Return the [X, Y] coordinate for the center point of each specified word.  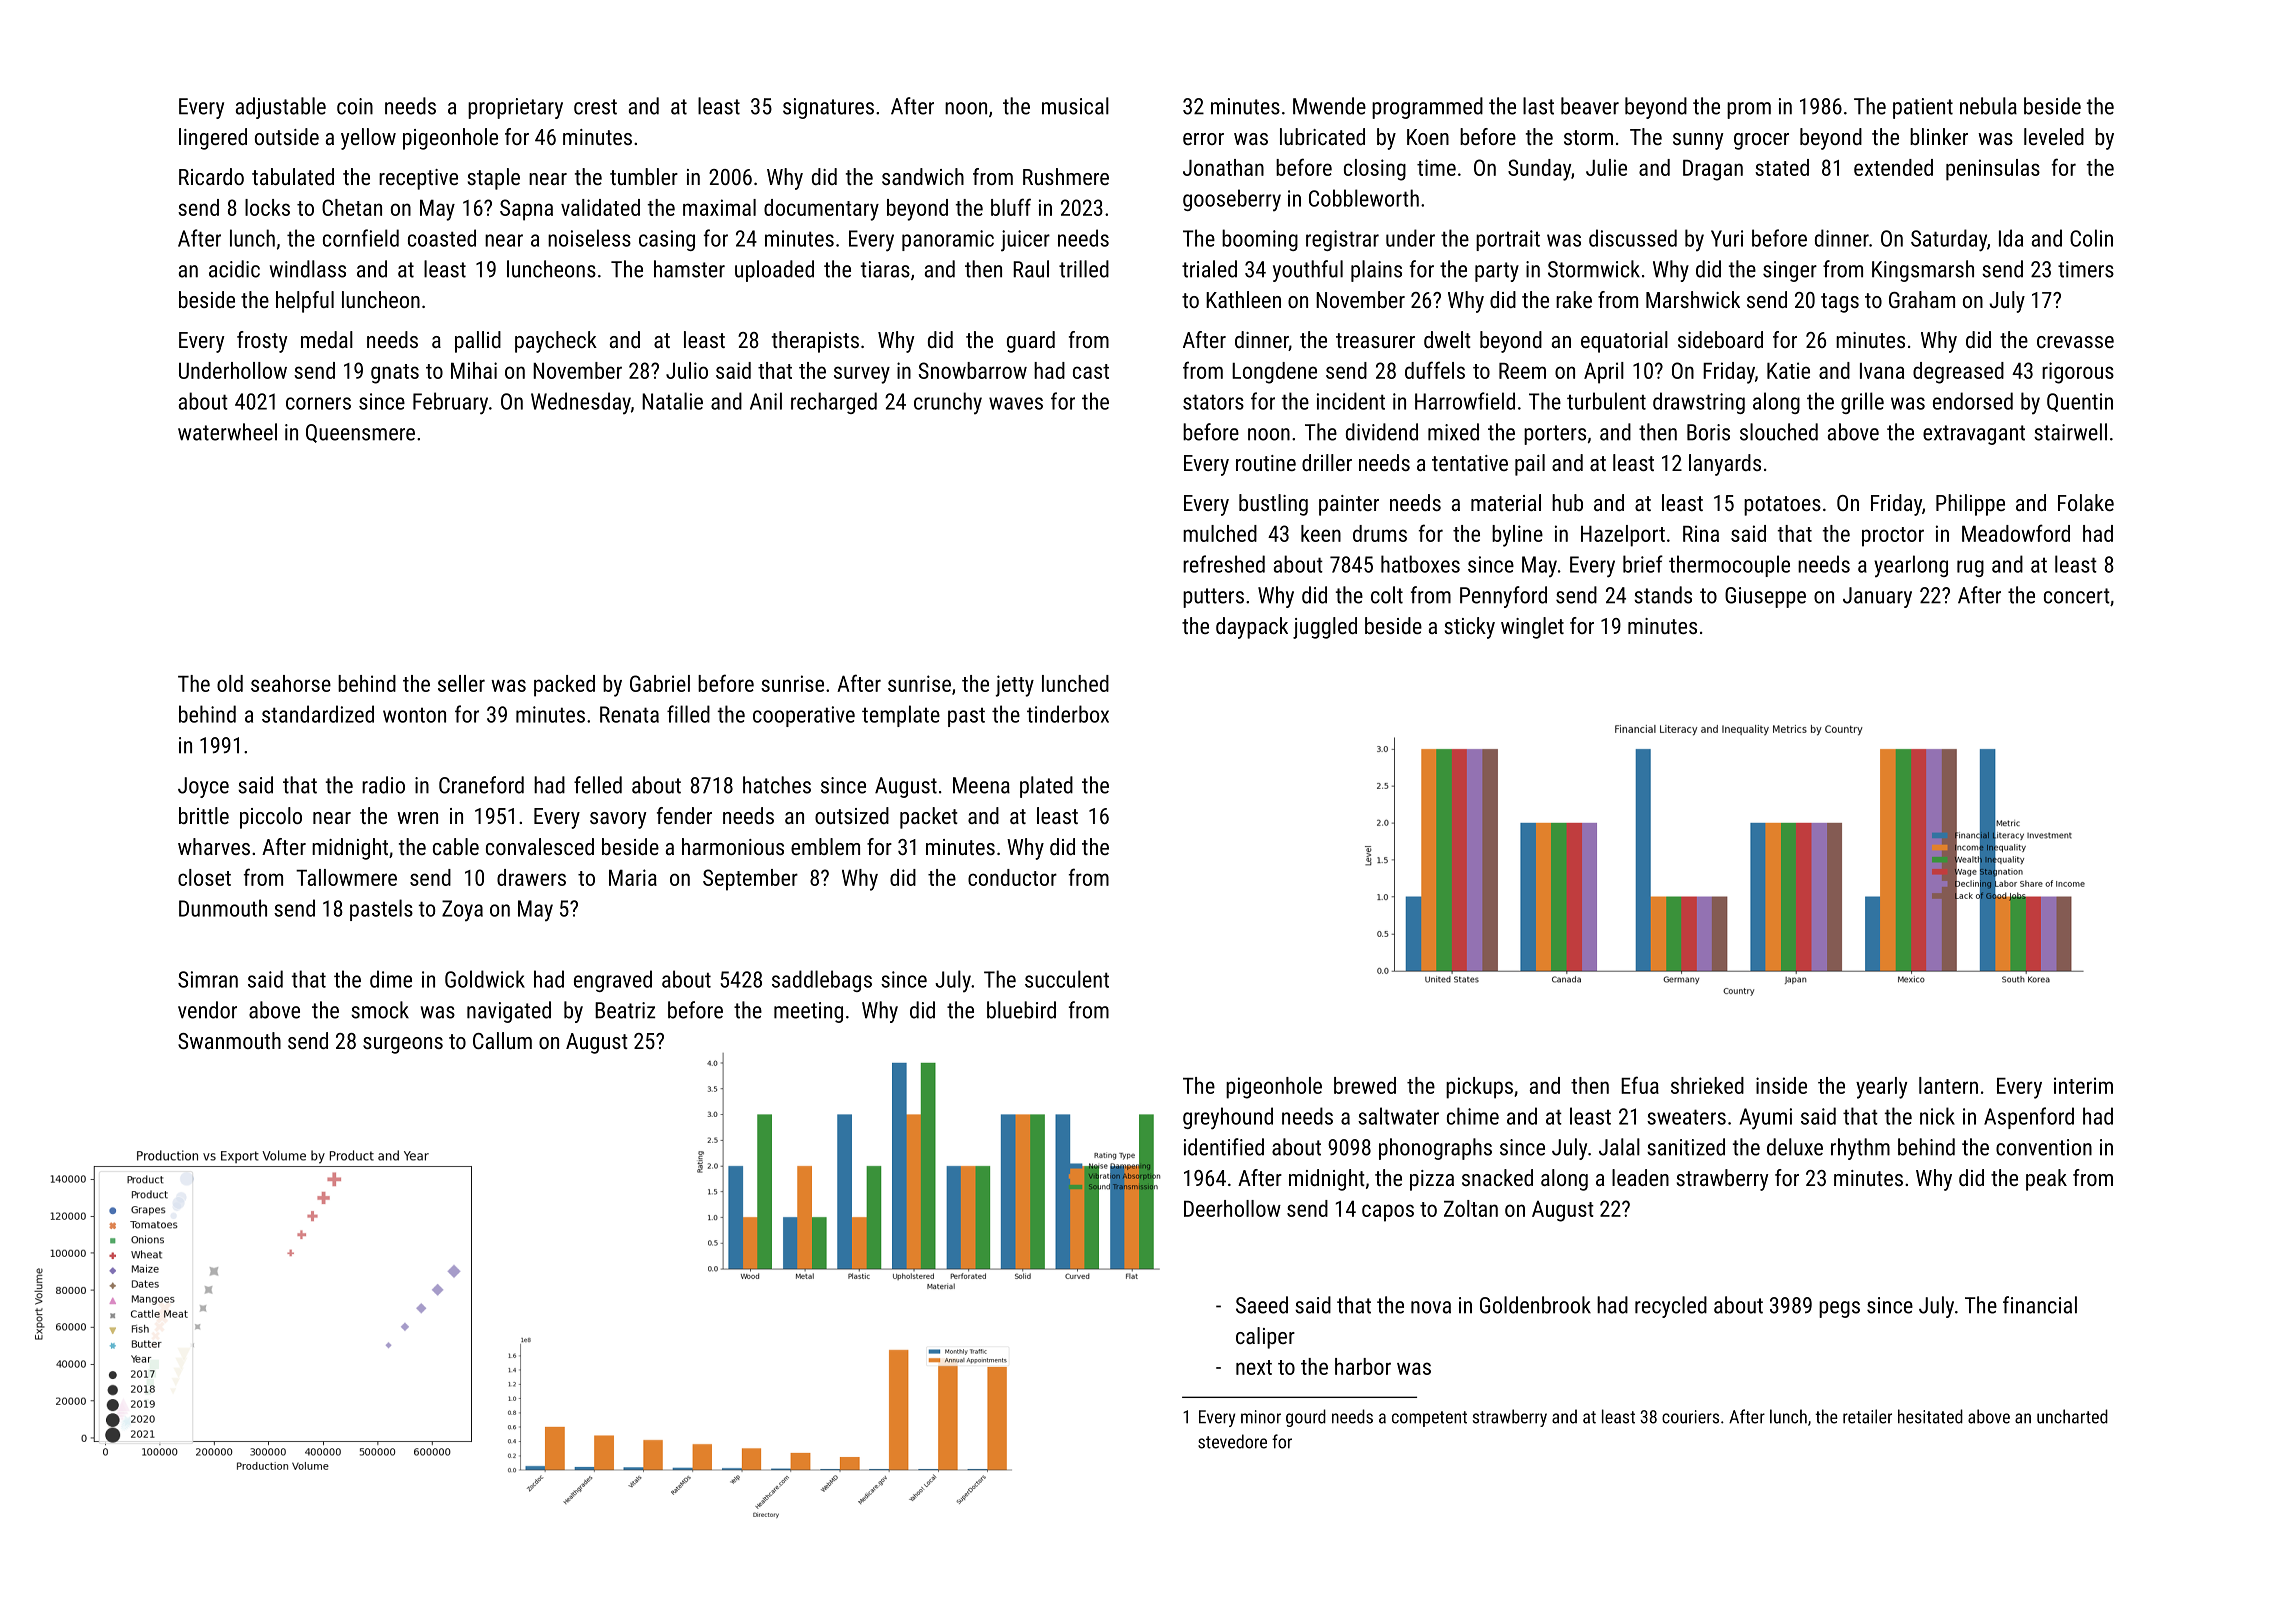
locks [267, 207]
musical [1075, 106]
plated [1046, 787]
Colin [2091, 238]
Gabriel [660, 683]
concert [2077, 596]
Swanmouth [229, 1040]
